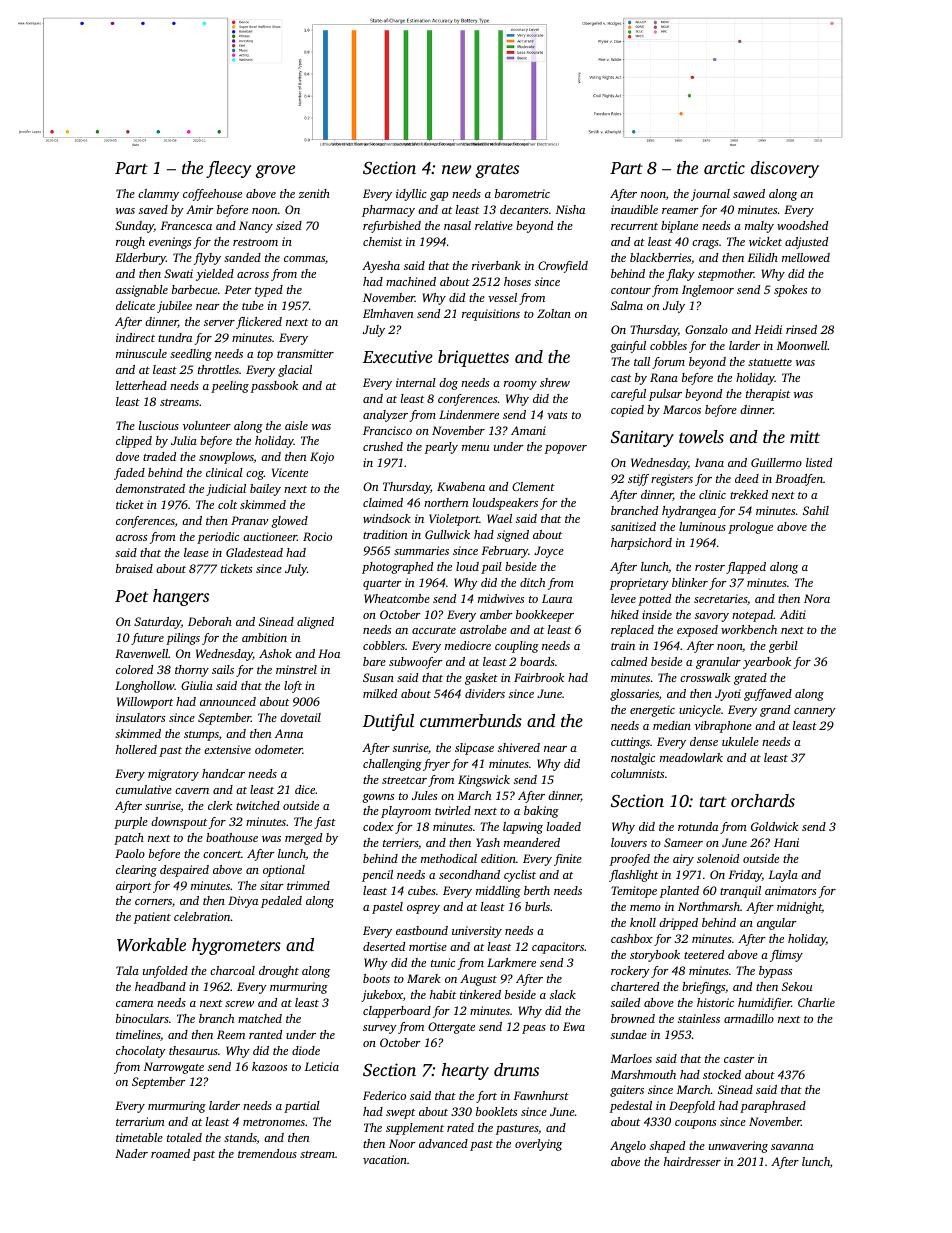 This image has height=1233, width=952. I want to click on peas, so click(534, 1029).
